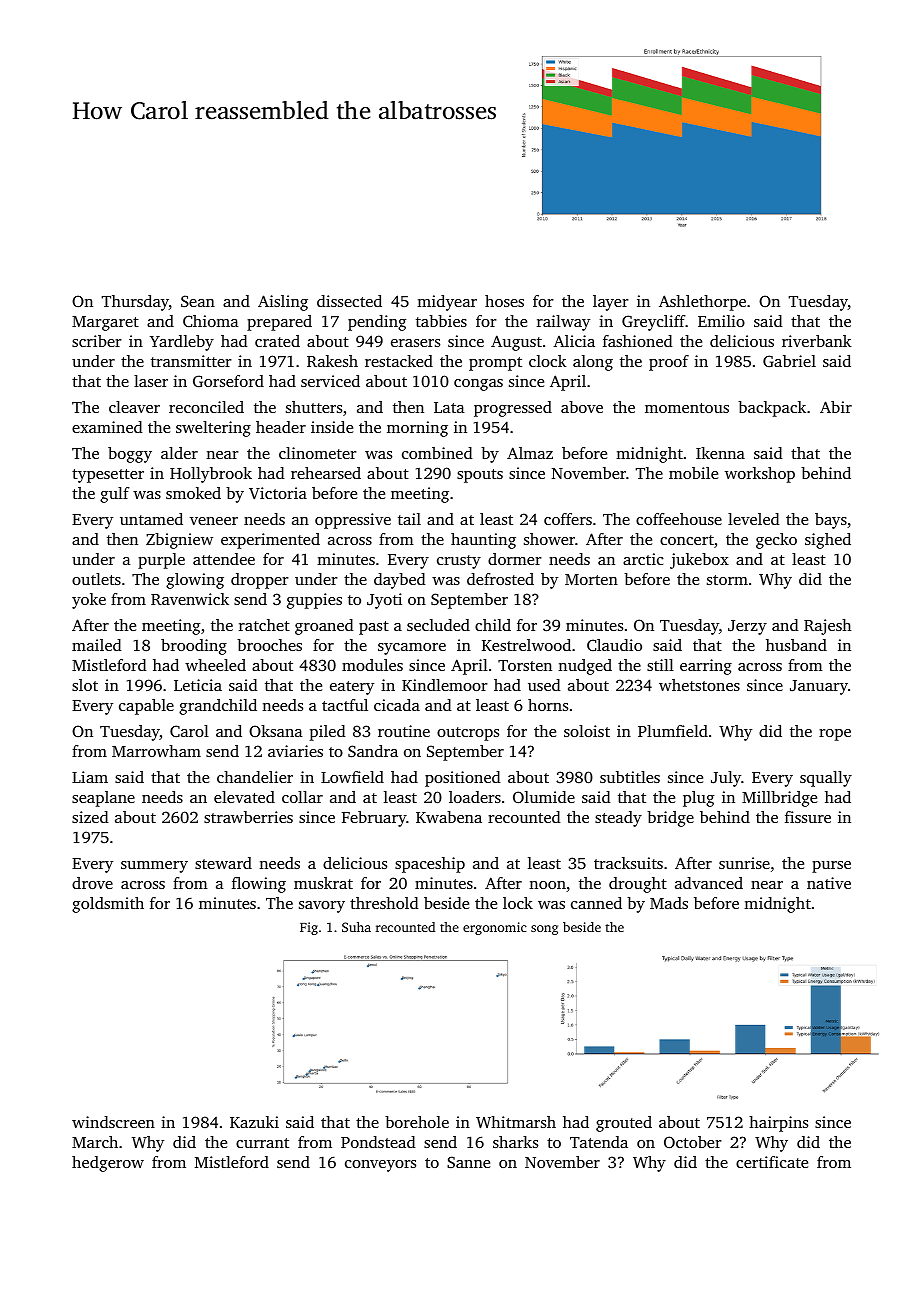  Describe the element at coordinates (702, 303) in the screenshot. I see `Ashlethorpe` at that location.
